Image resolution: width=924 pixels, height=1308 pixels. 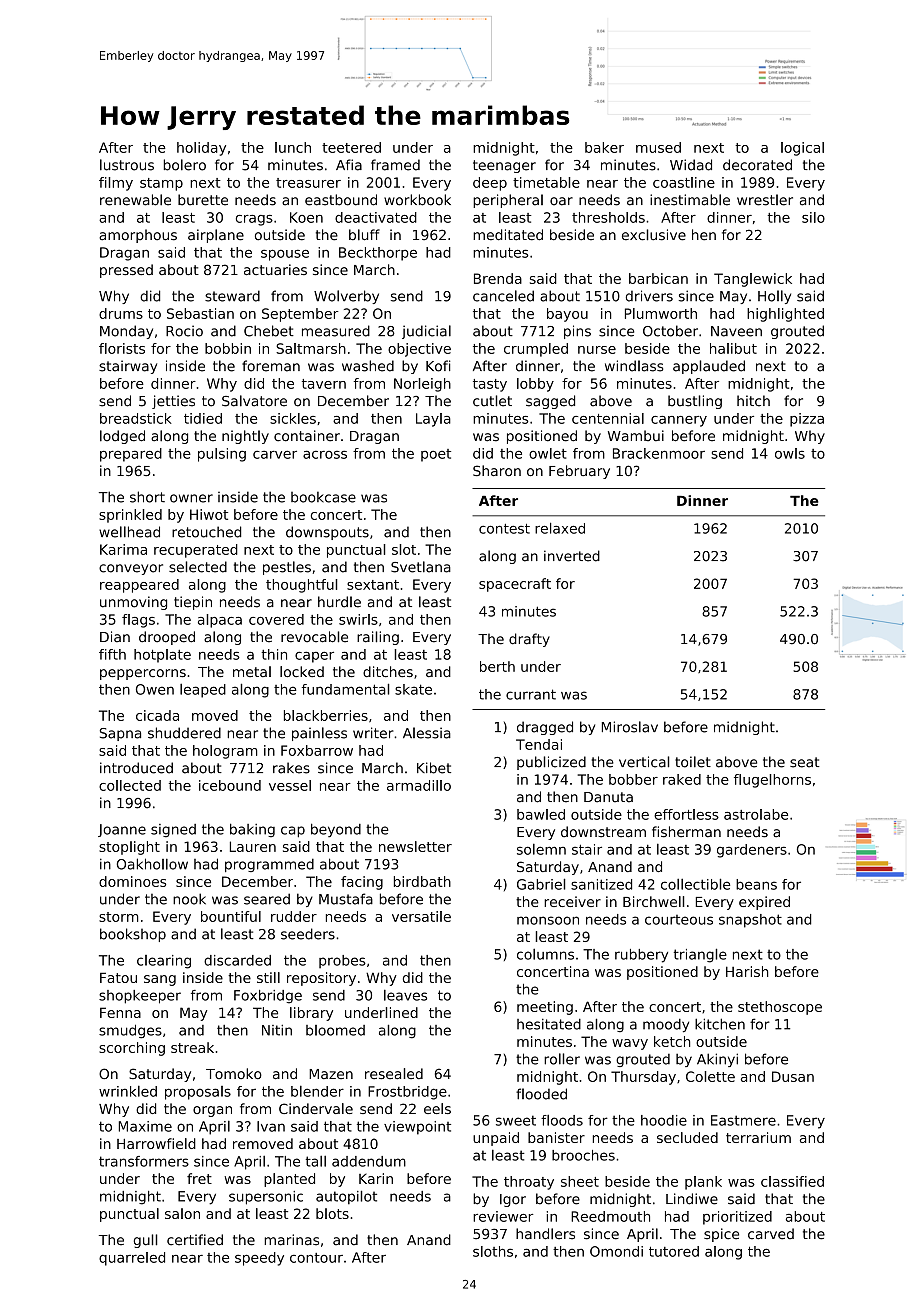 What do you see at coordinates (351, 147) in the document?
I see `teetered` at bounding box center [351, 147].
